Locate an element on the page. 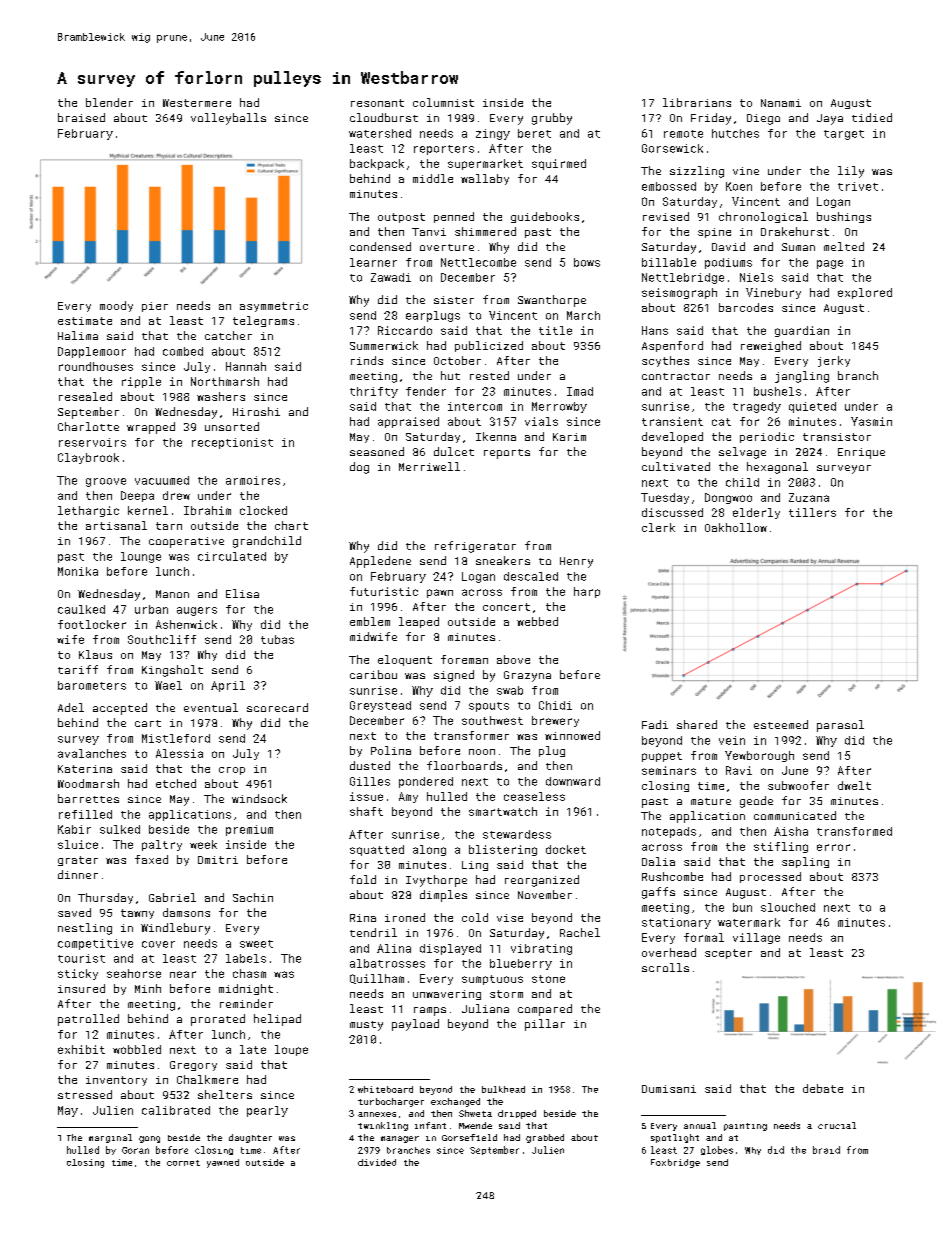  Merriwell is located at coordinates (429, 466).
